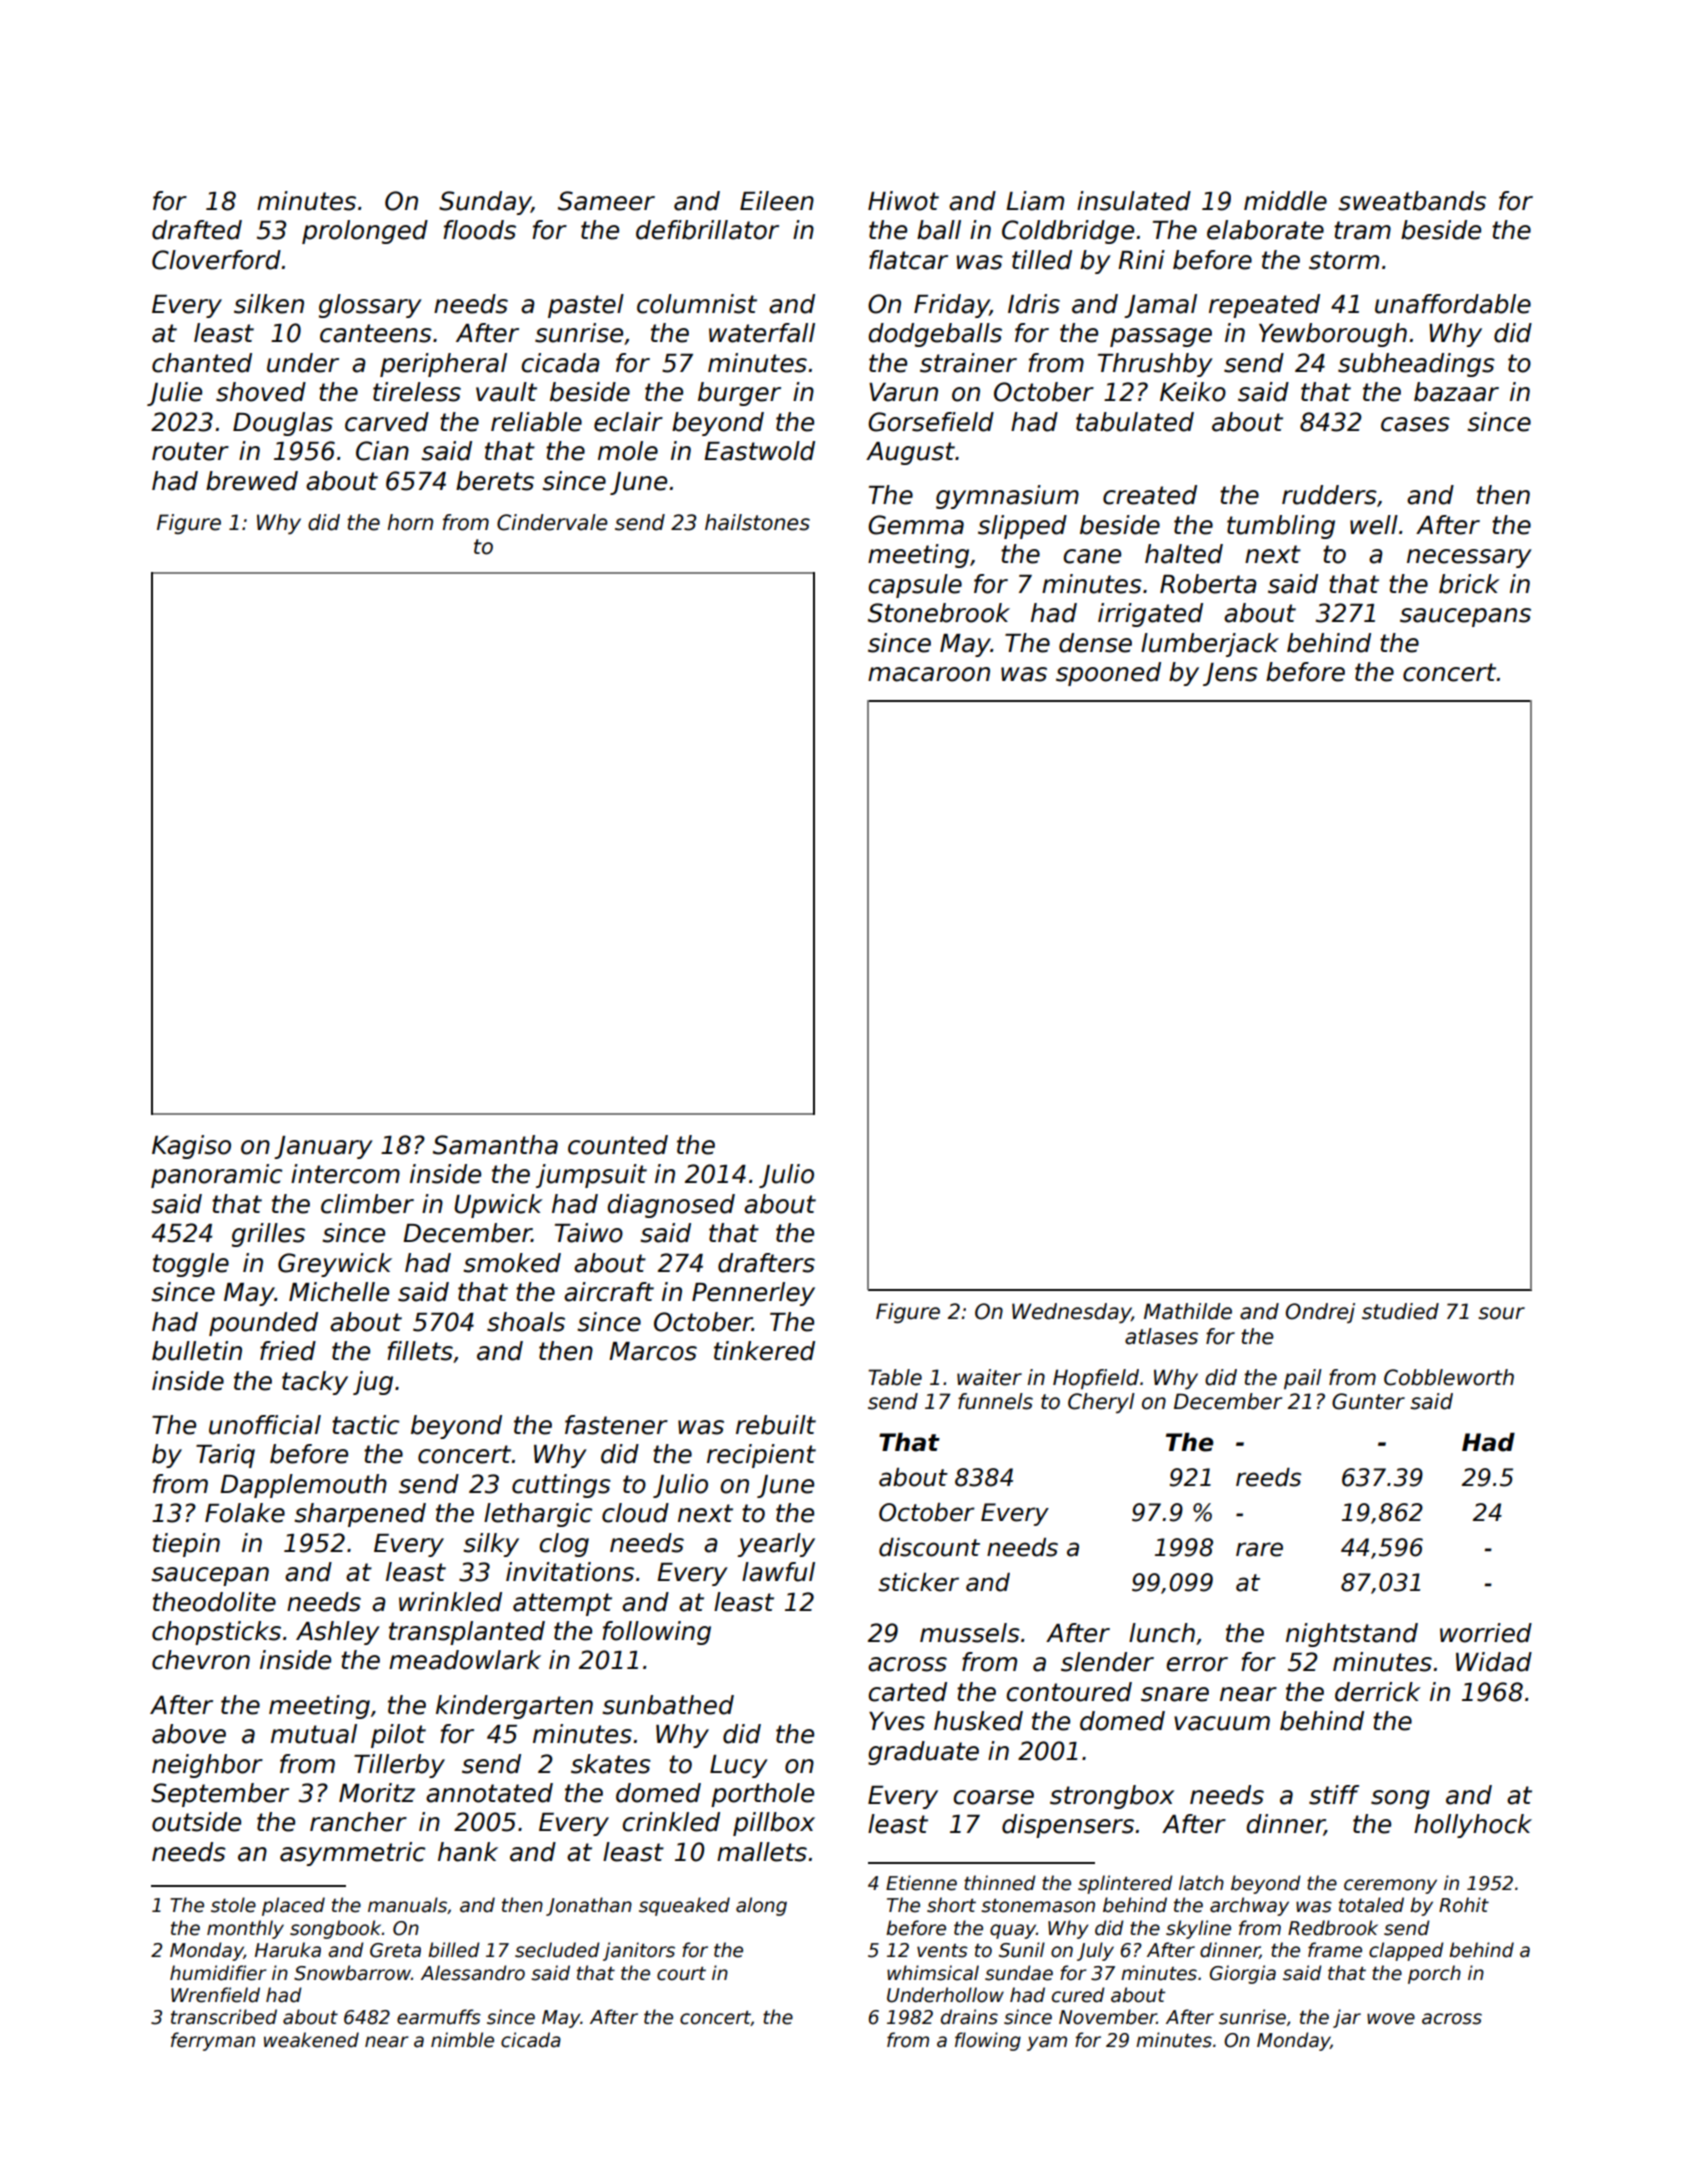  I want to click on sour, so click(1501, 1313).
